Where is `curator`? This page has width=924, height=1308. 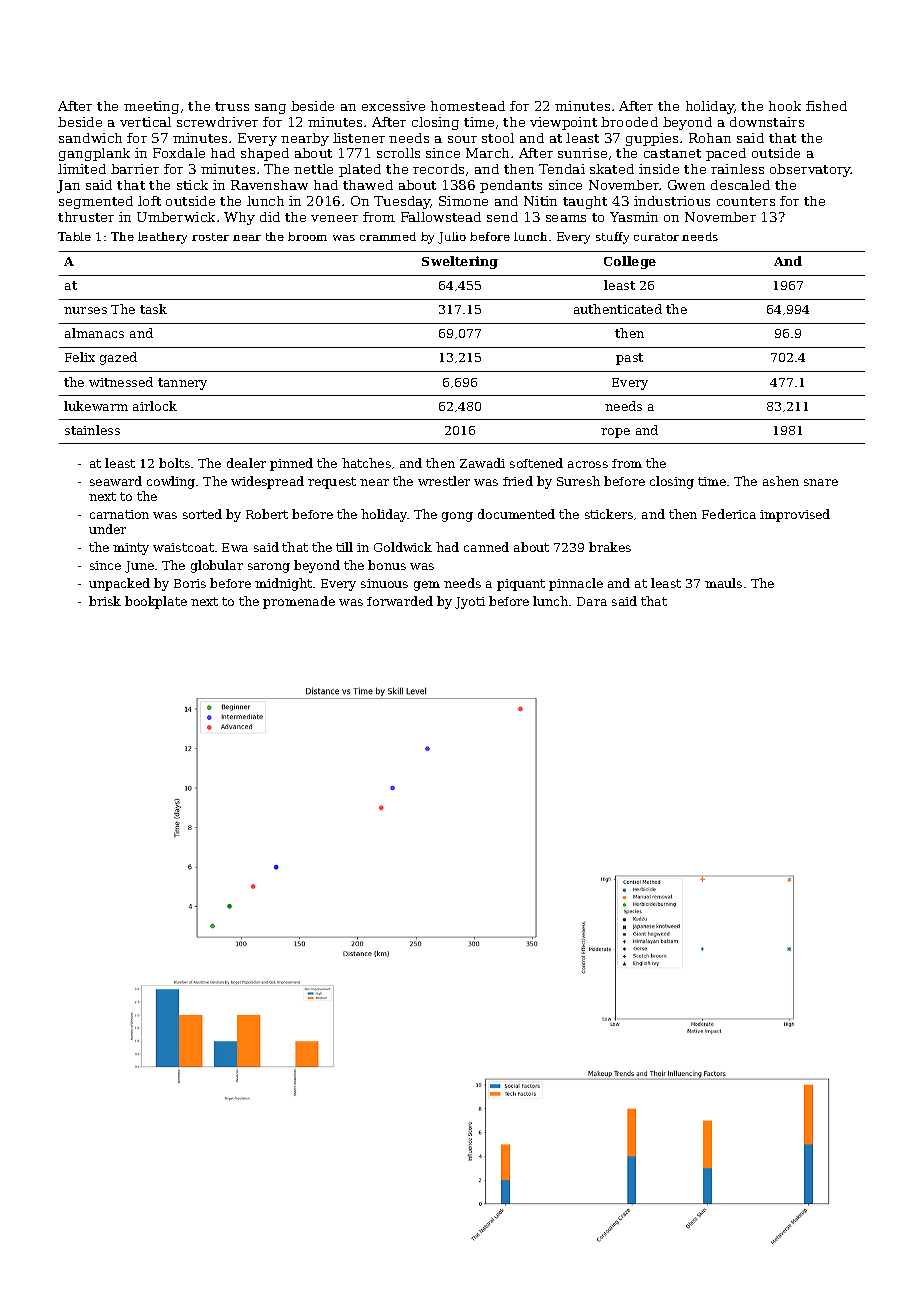 curator is located at coordinates (656, 237).
